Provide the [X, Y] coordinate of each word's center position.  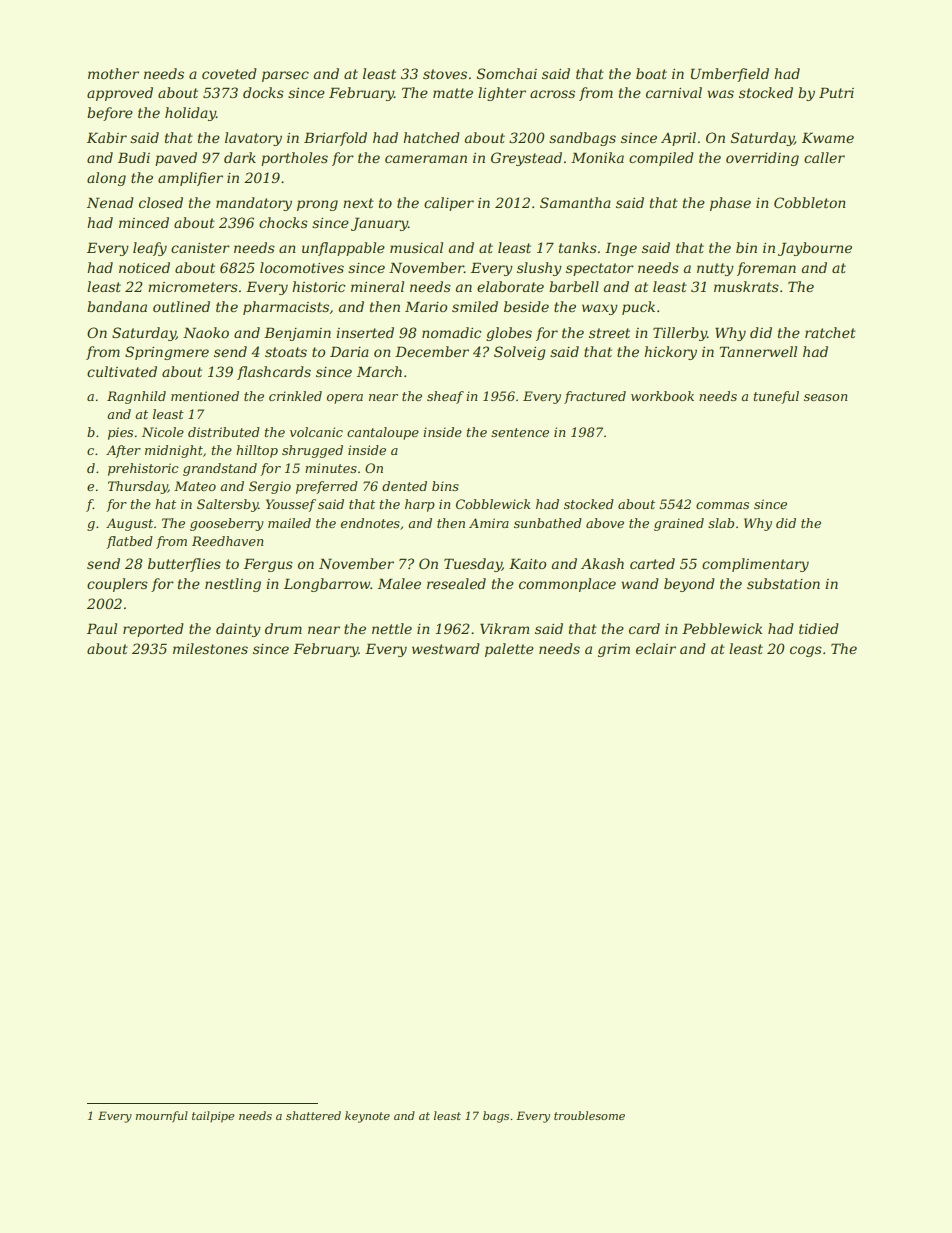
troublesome [589, 1115]
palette [509, 650]
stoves [445, 74]
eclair [656, 648]
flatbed [129, 542]
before [110, 114]
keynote [367, 1117]
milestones [210, 648]
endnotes [370, 523]
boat [651, 73]
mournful [162, 1117]
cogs [806, 651]
